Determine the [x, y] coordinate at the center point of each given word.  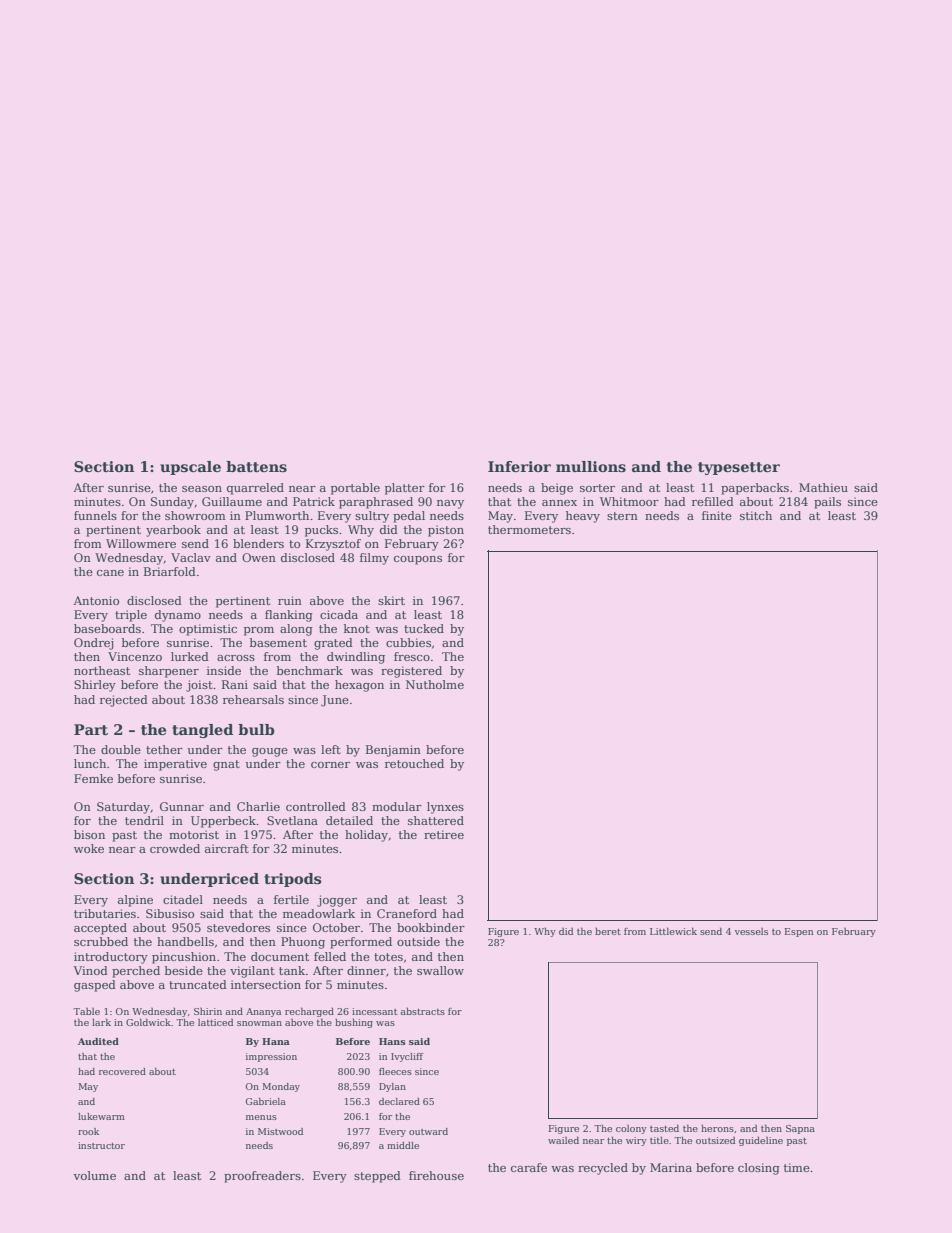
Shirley [95, 686]
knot [357, 628]
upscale [190, 468]
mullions [591, 466]
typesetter [739, 468]
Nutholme [435, 684]
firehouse [436, 1175]
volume [95, 1175]
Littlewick [673, 931]
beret [608, 931]
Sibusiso [170, 913]
